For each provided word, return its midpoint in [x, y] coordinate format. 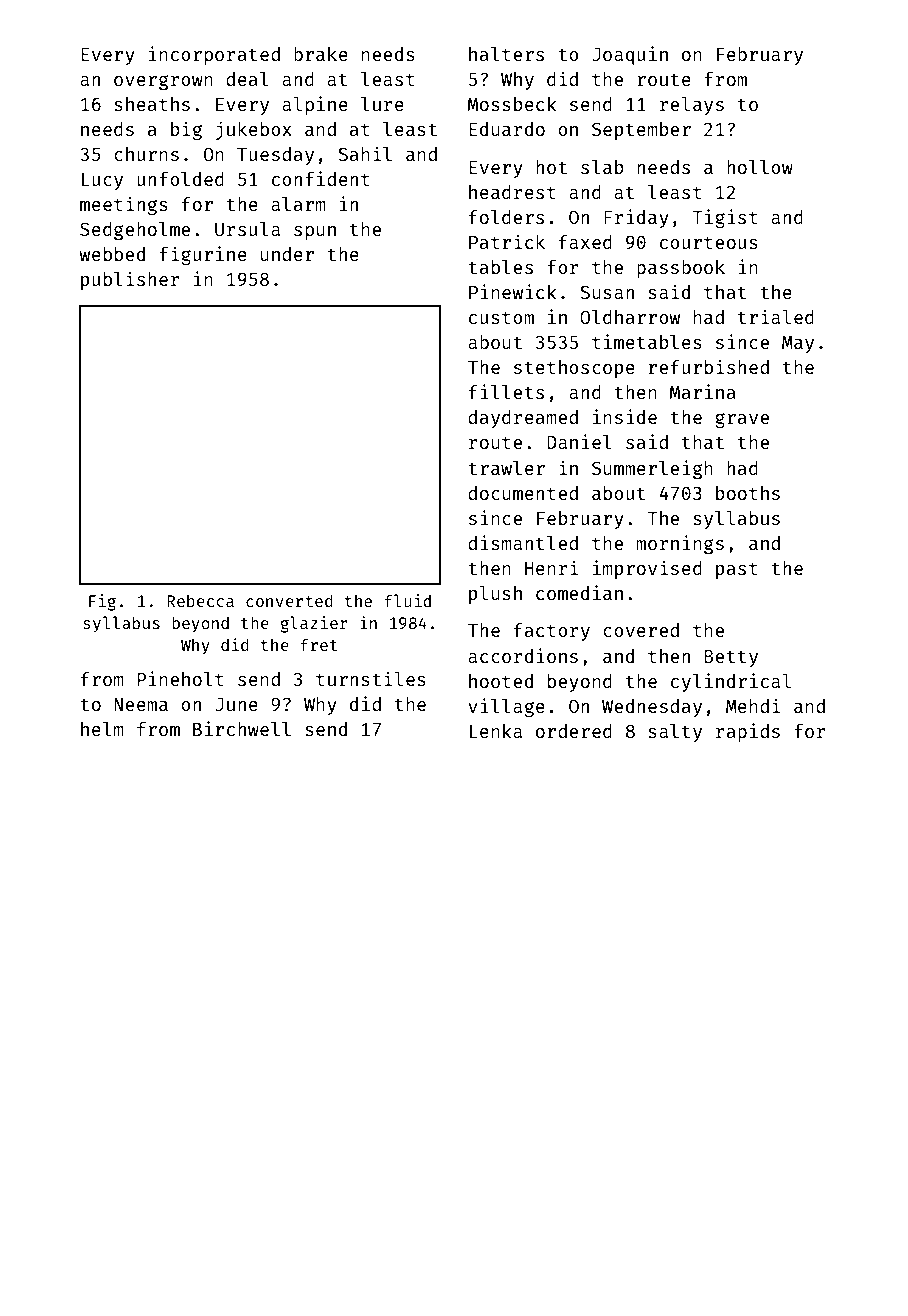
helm [102, 729]
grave [742, 420]
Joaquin [630, 55]
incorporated [214, 55]
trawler [506, 468]
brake [321, 54]
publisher [130, 280]
